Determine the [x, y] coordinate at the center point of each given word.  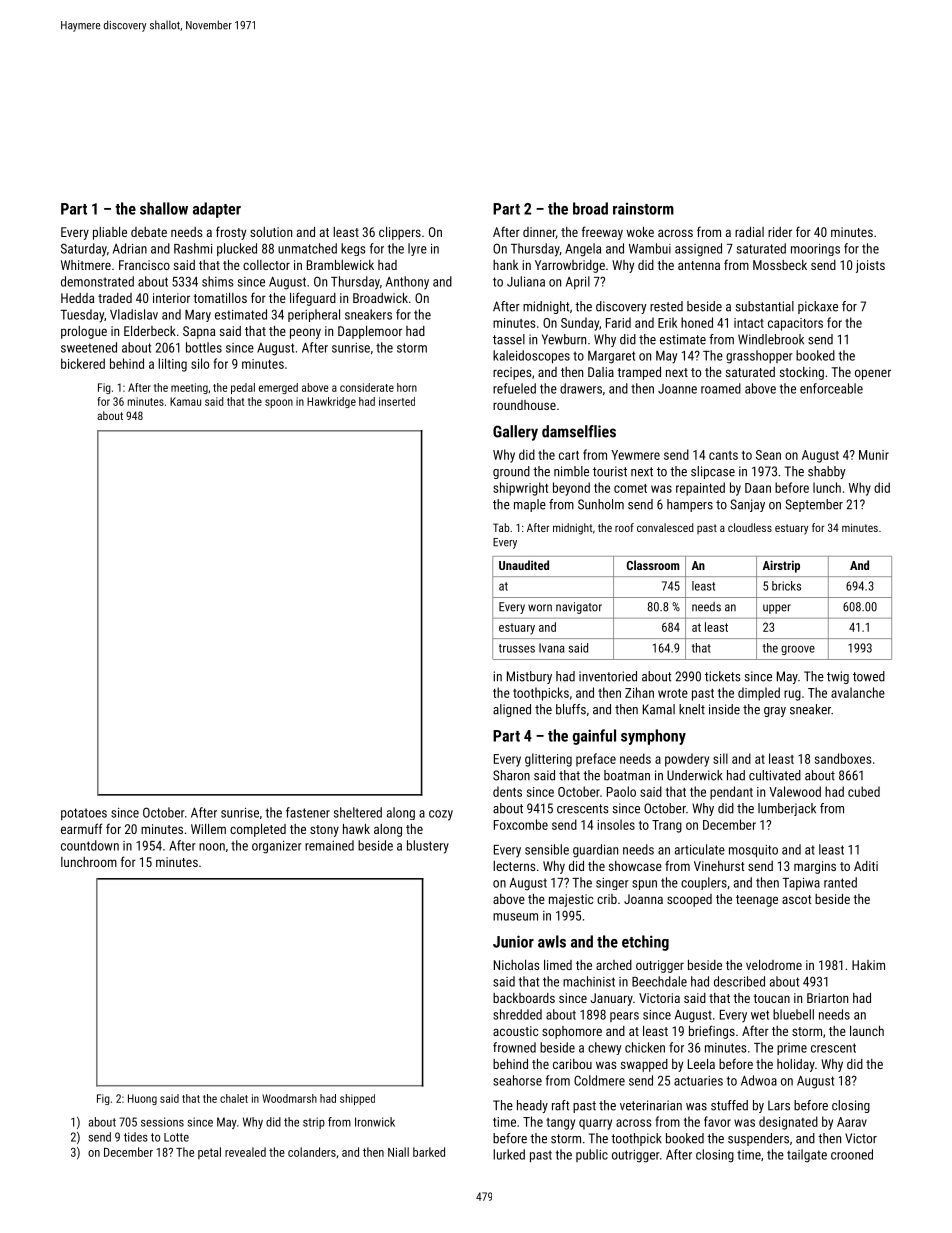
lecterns [514, 866]
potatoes [84, 814]
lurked [509, 1154]
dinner [539, 233]
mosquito [753, 851]
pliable [110, 233]
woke [640, 232]
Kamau [185, 401]
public [592, 1155]
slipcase [713, 472]
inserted [397, 401]
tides [136, 1137]
